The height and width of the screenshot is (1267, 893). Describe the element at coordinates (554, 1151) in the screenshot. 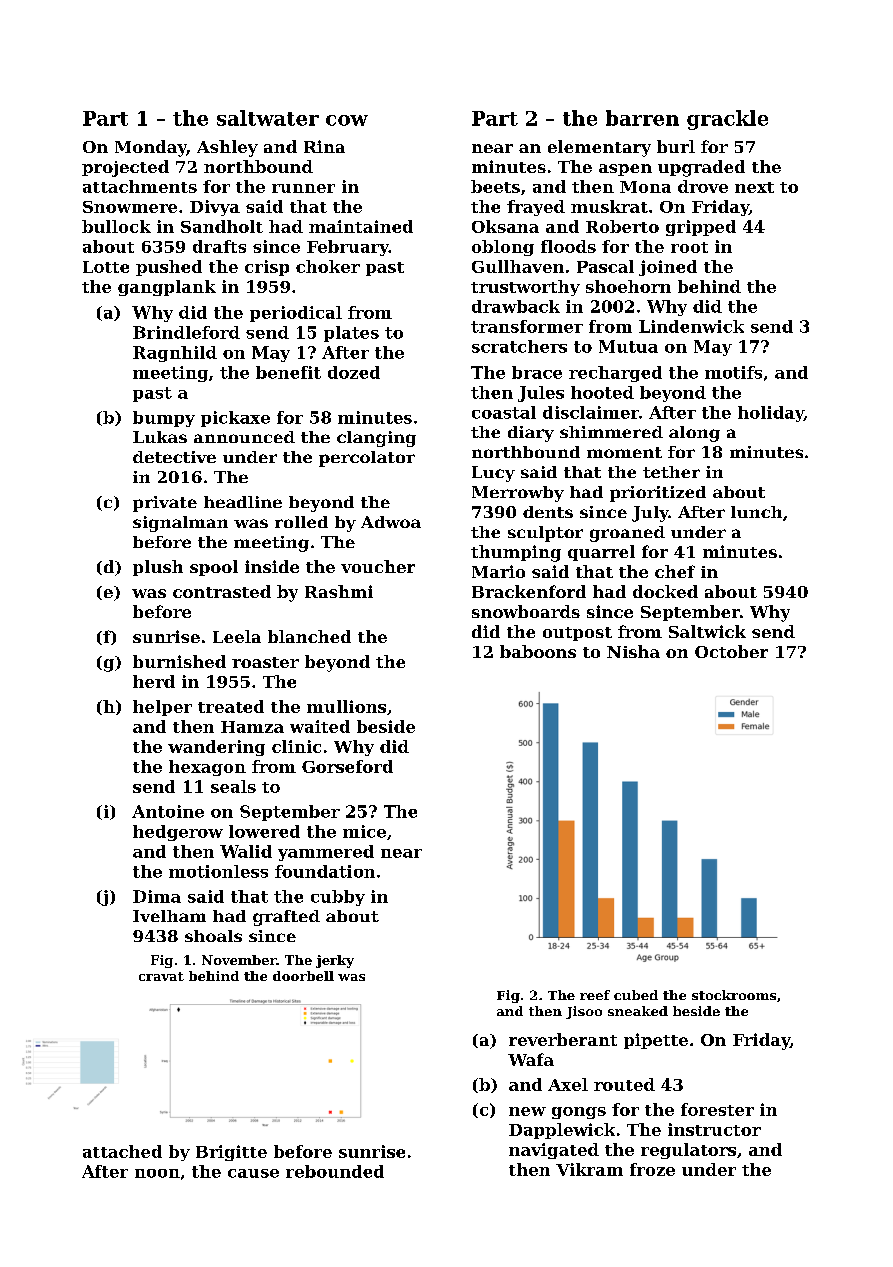

I see `navigated` at that location.
